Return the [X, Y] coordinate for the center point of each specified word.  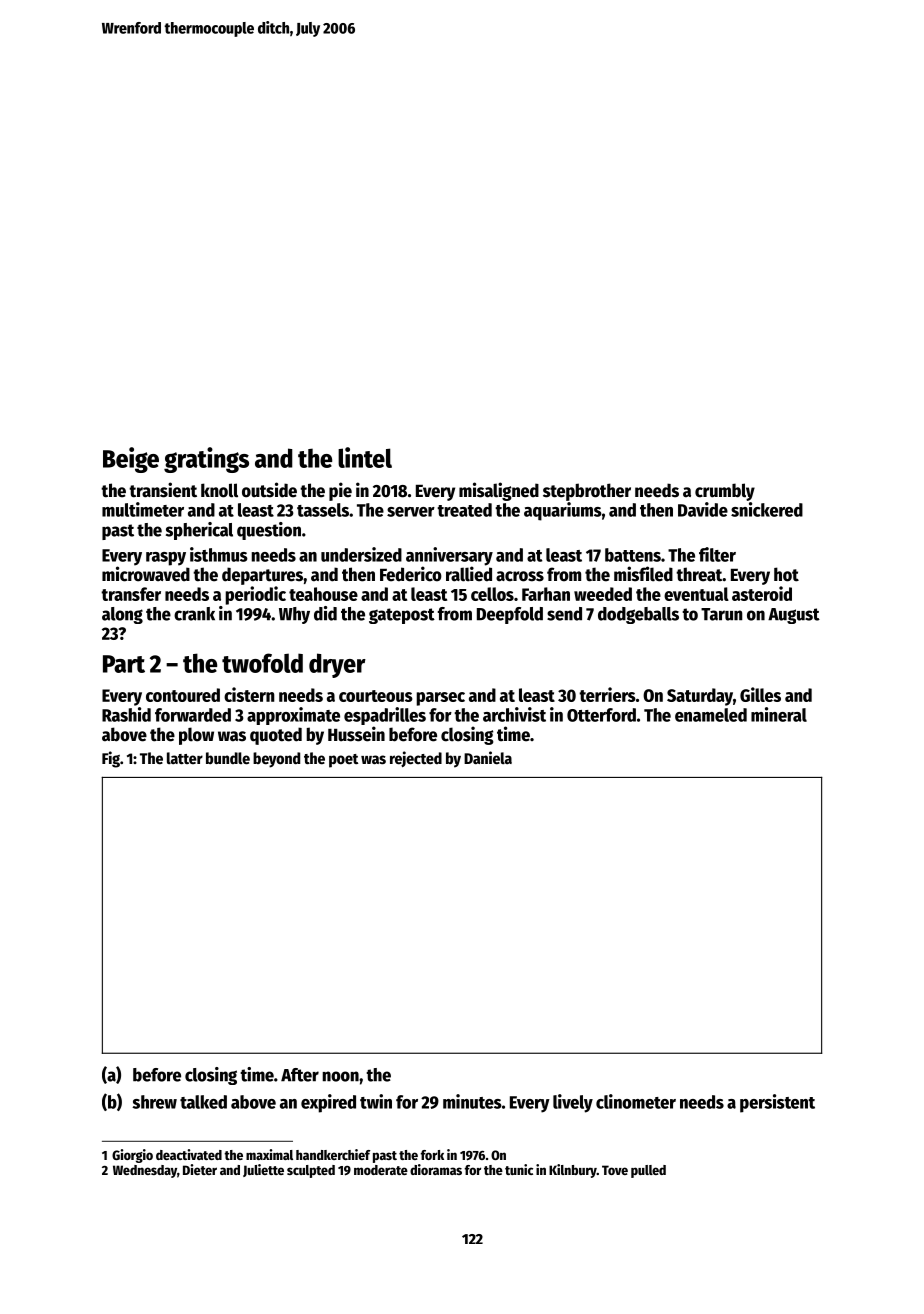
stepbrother [587, 492]
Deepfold [510, 615]
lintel [365, 457]
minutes [472, 1101]
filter [717, 554]
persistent [777, 1103]
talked [203, 1102]
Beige [131, 460]
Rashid [126, 714]
